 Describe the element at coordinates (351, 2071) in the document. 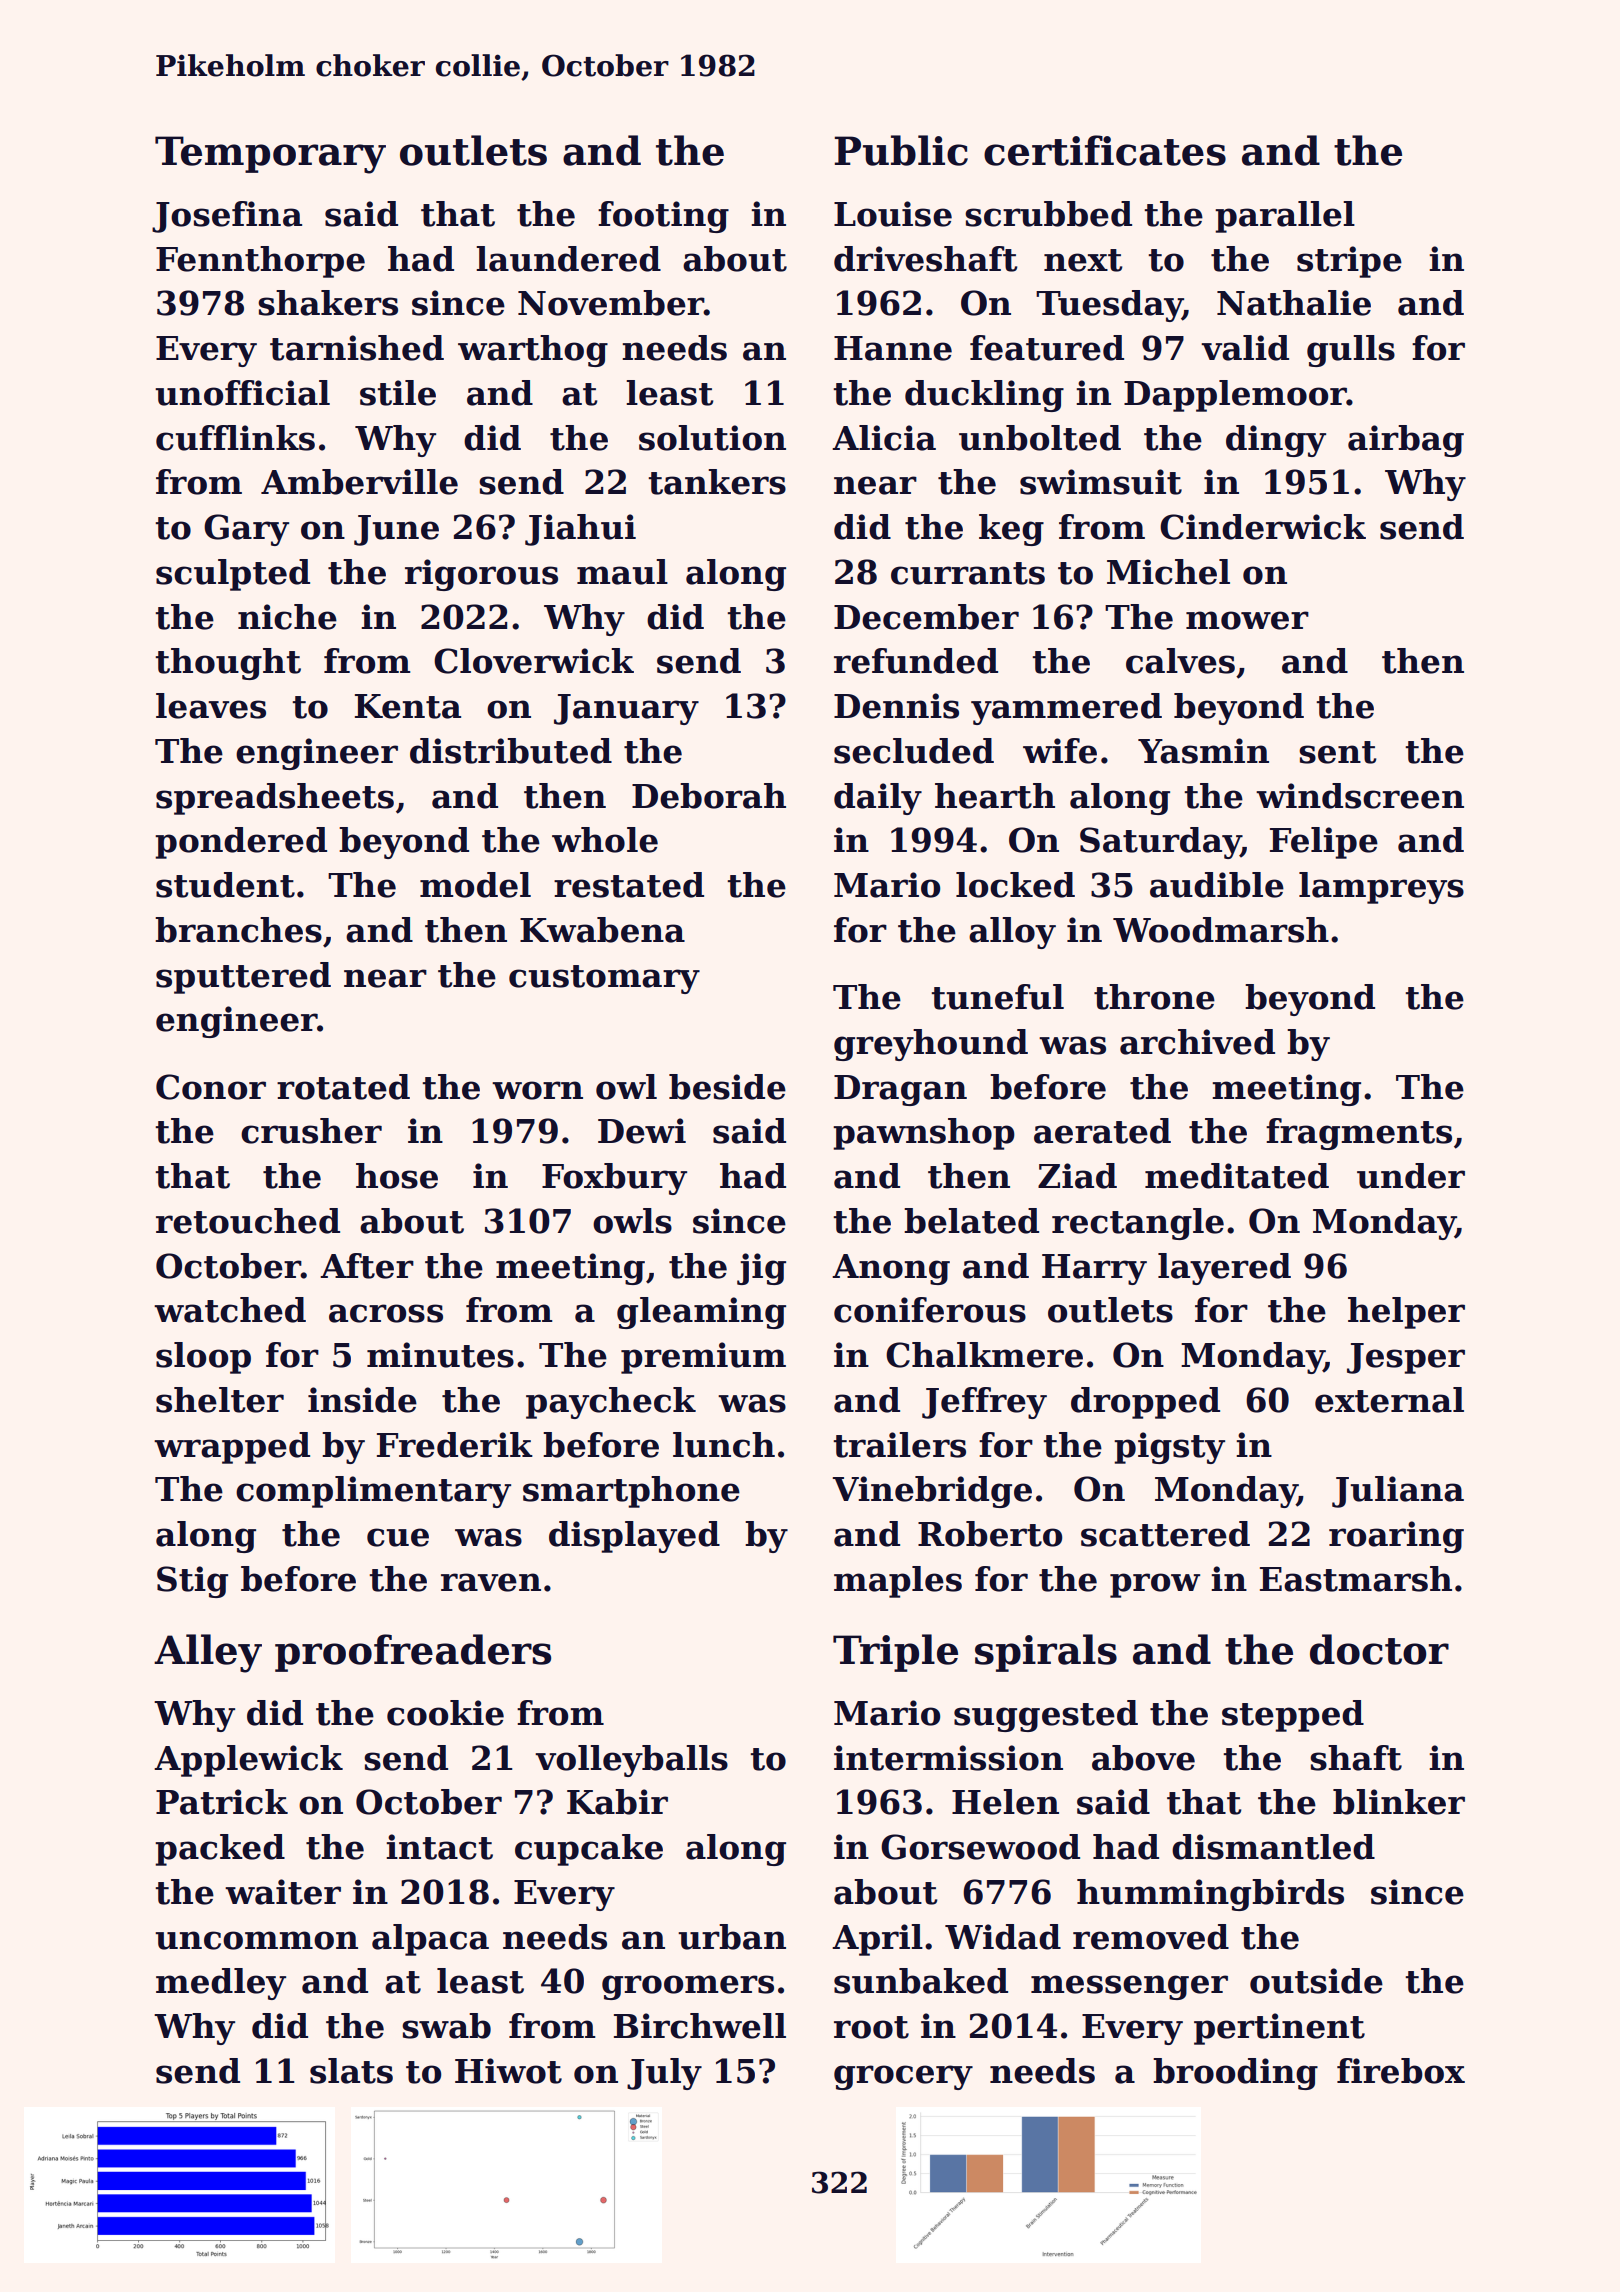

I see `slats` at that location.
